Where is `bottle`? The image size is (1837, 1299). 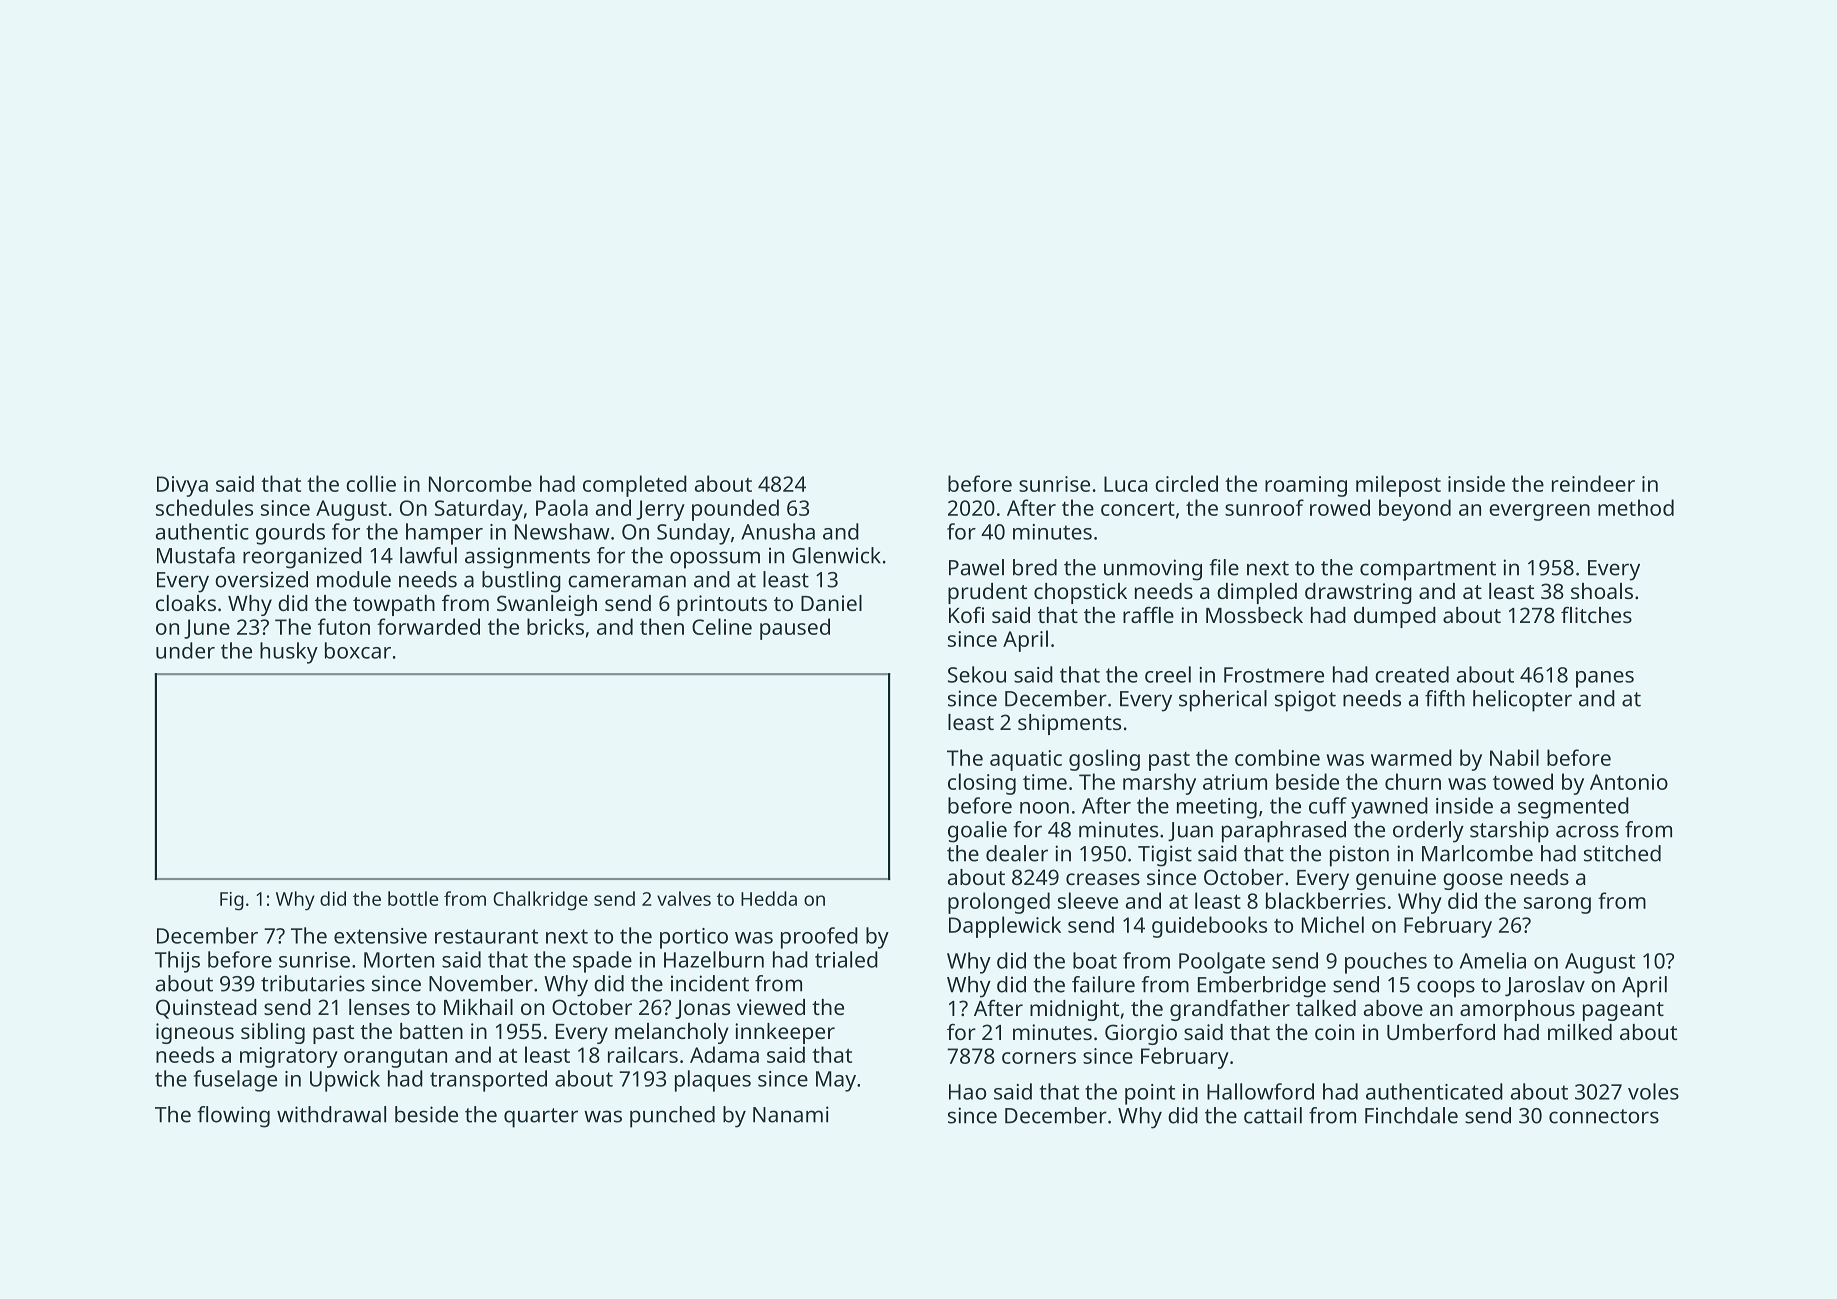 bottle is located at coordinates (413, 898).
